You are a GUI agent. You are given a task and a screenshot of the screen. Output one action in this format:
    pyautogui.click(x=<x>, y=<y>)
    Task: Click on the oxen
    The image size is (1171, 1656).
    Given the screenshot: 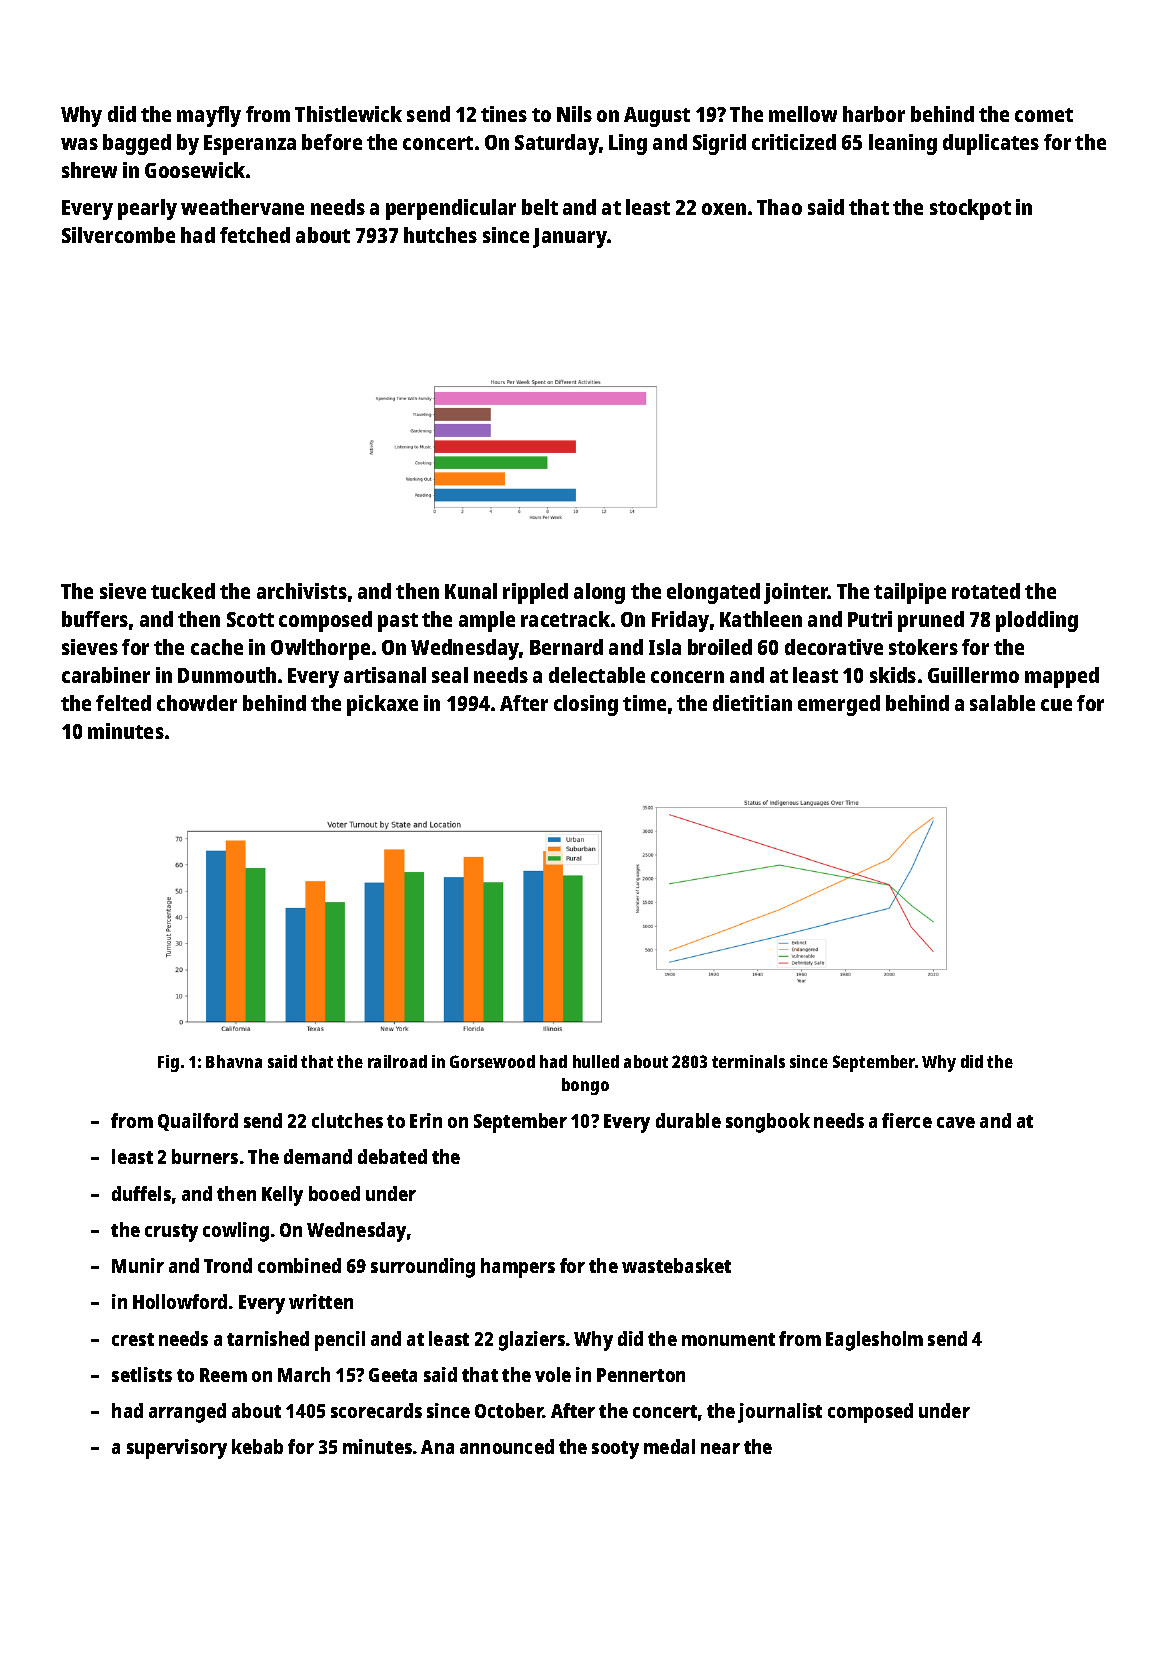 What is the action you would take?
    pyautogui.click(x=724, y=209)
